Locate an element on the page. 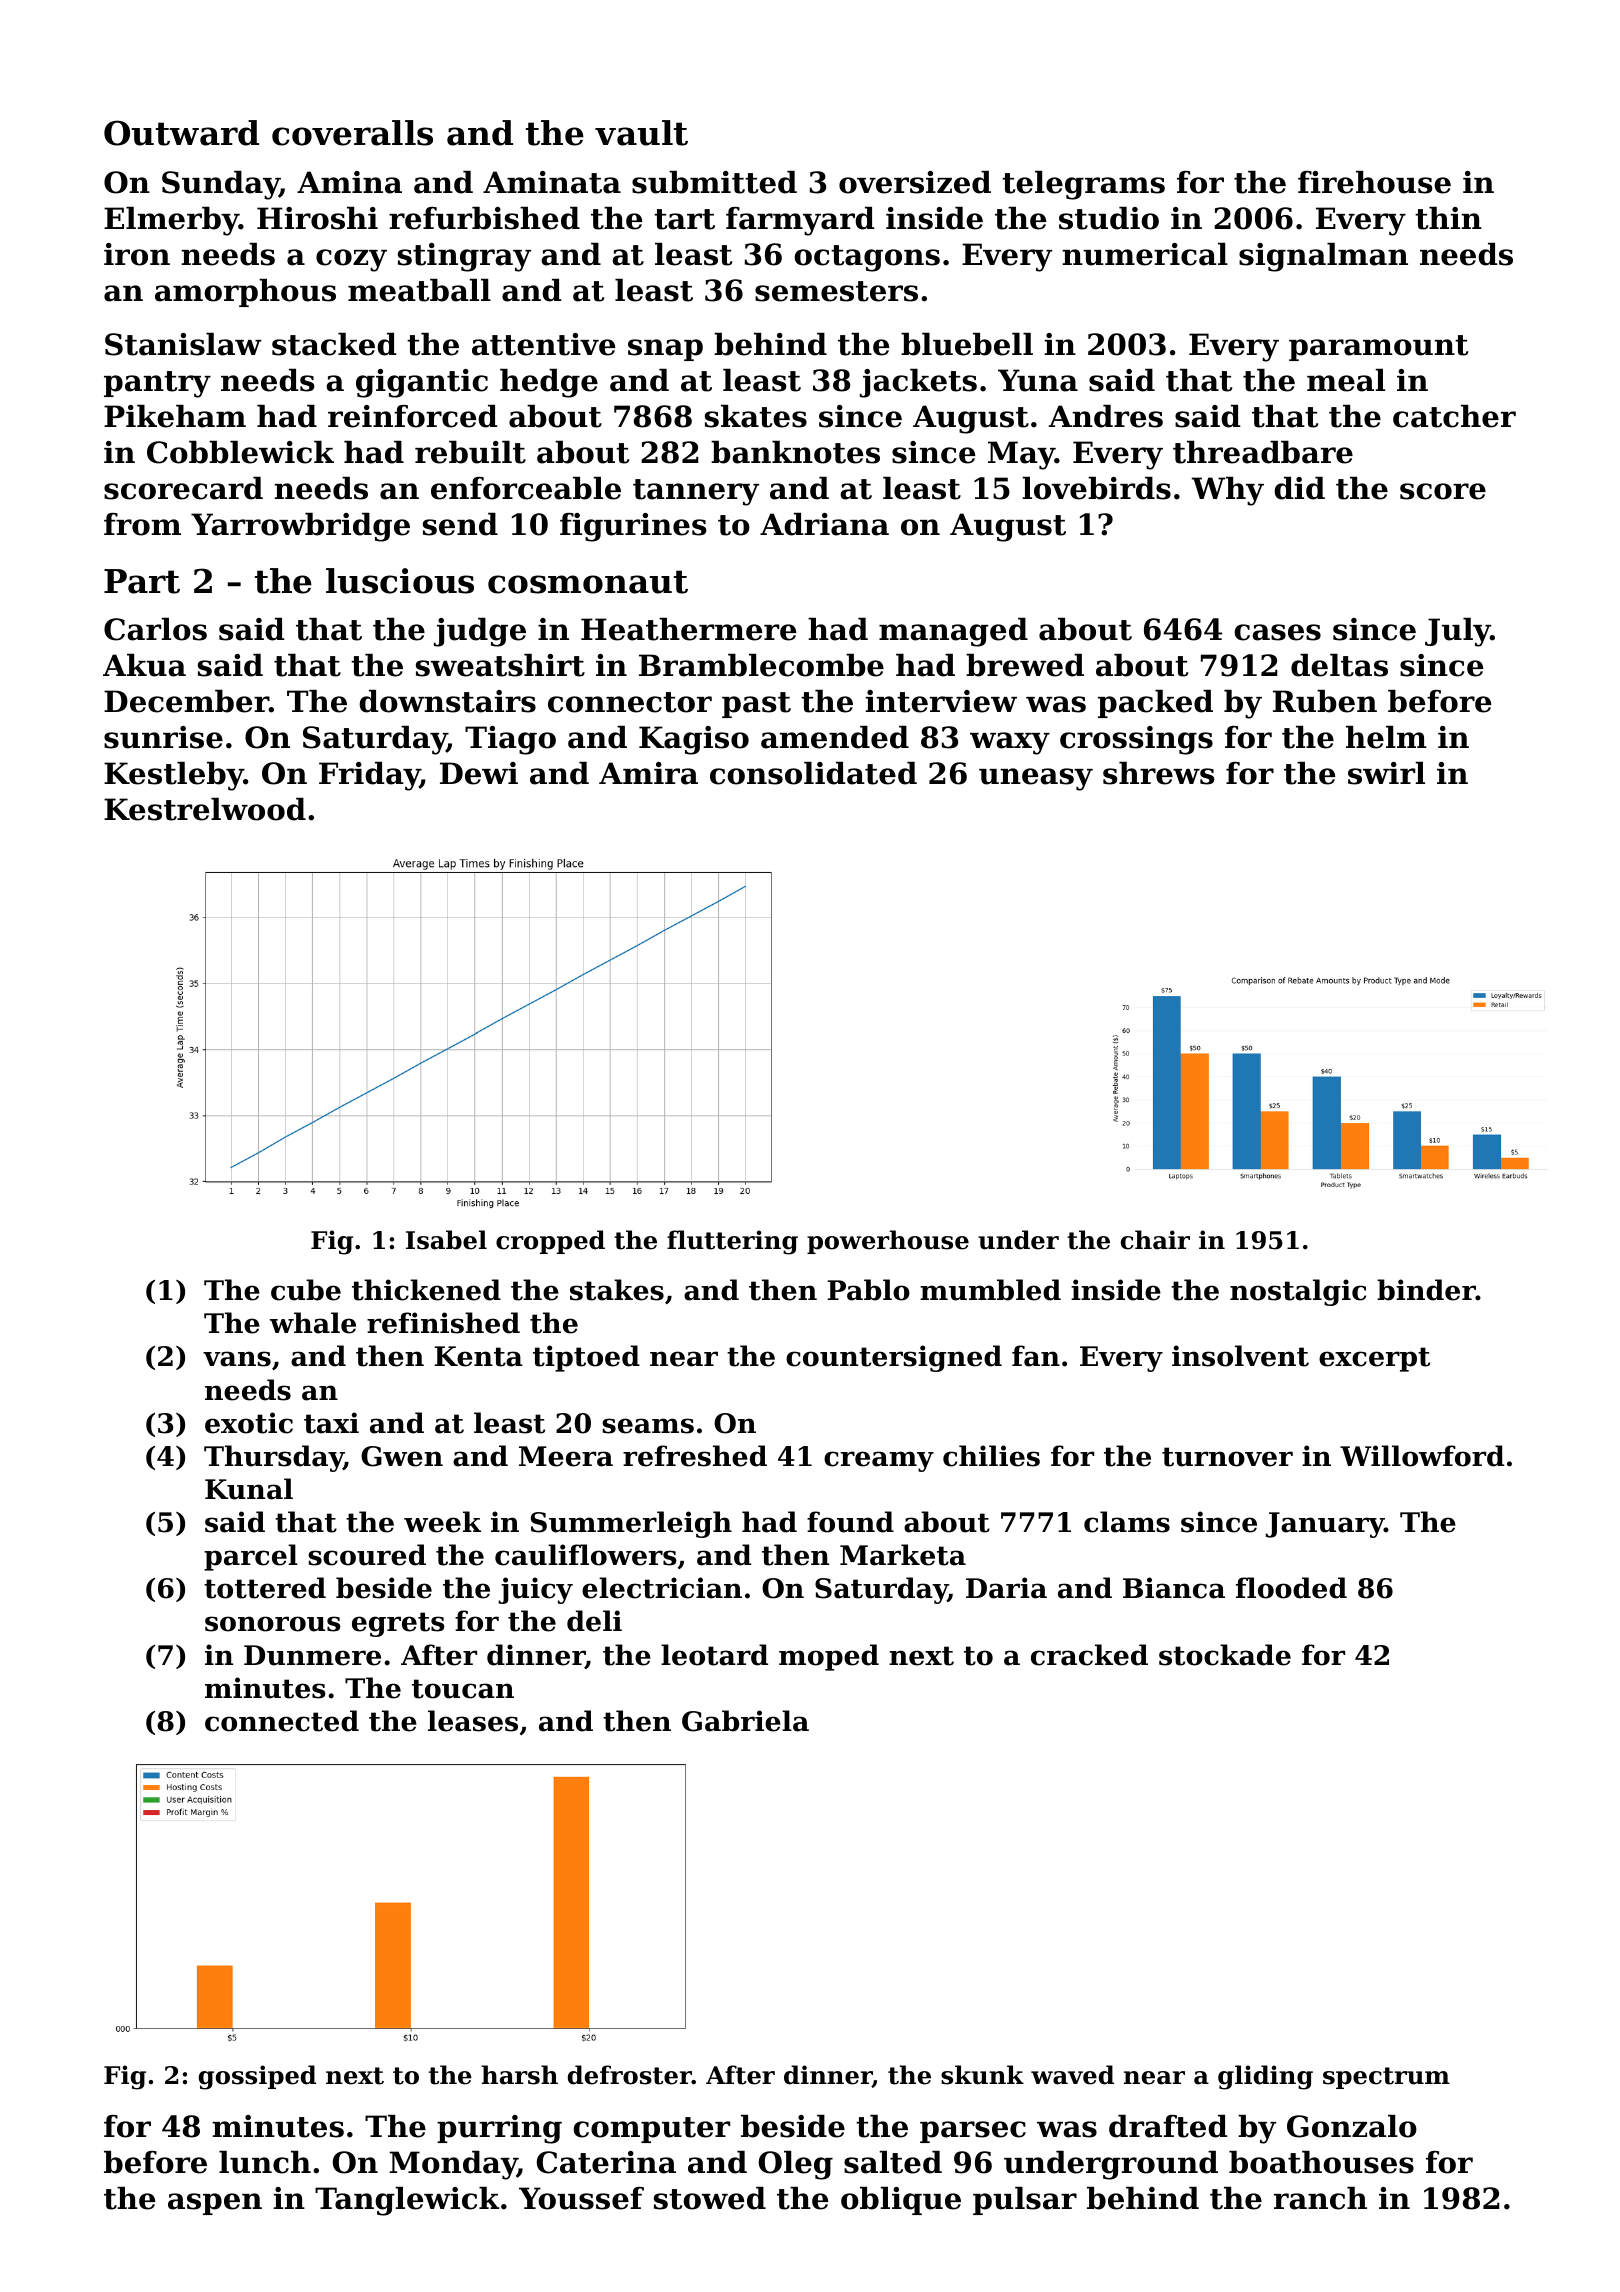  consolidated is located at coordinates (813, 773).
